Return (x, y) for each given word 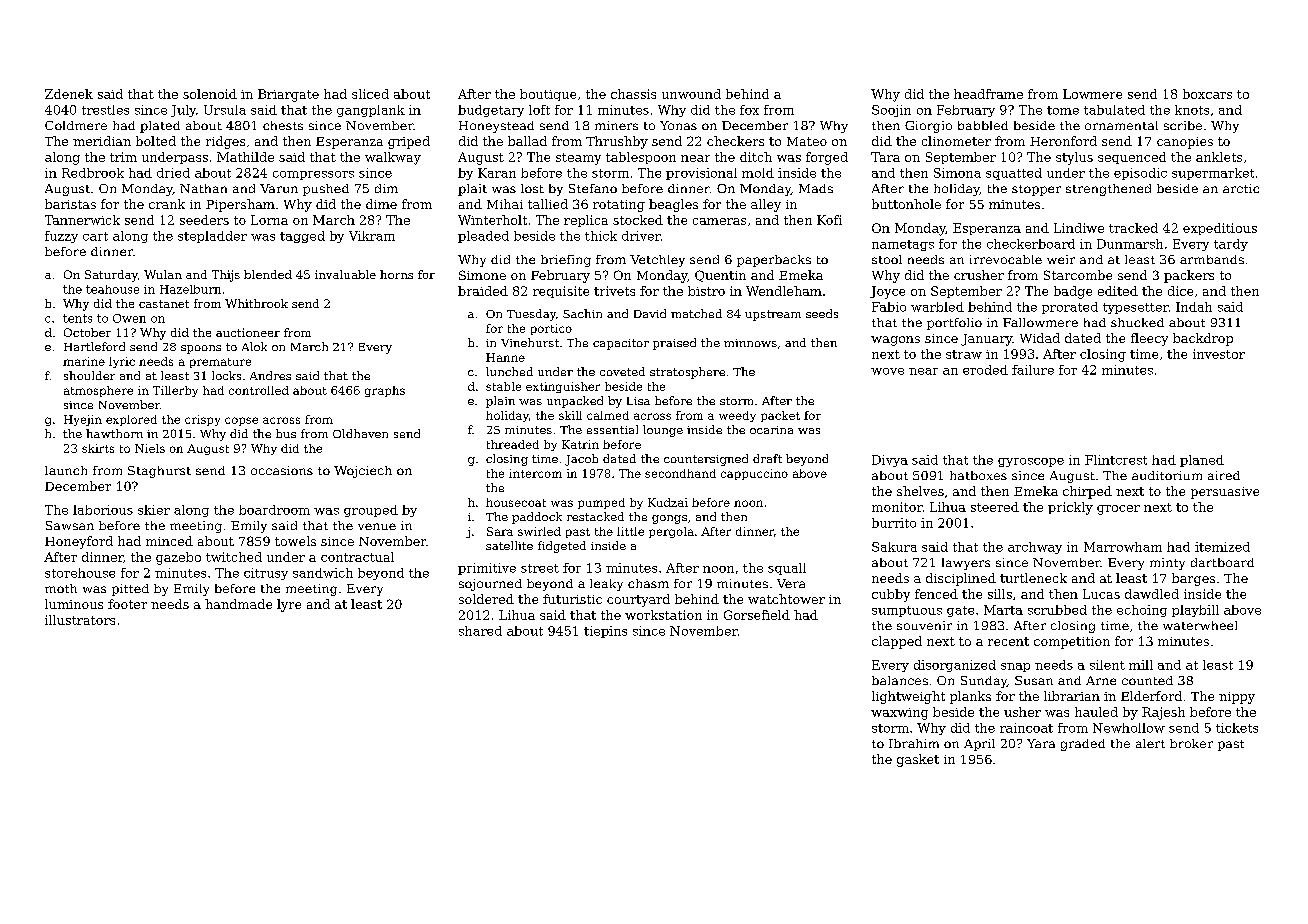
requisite (561, 292)
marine (84, 361)
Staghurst (159, 472)
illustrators (80, 620)
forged (827, 158)
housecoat (516, 502)
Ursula (225, 110)
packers (1189, 276)
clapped (897, 642)
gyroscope (1031, 462)
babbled (983, 125)
